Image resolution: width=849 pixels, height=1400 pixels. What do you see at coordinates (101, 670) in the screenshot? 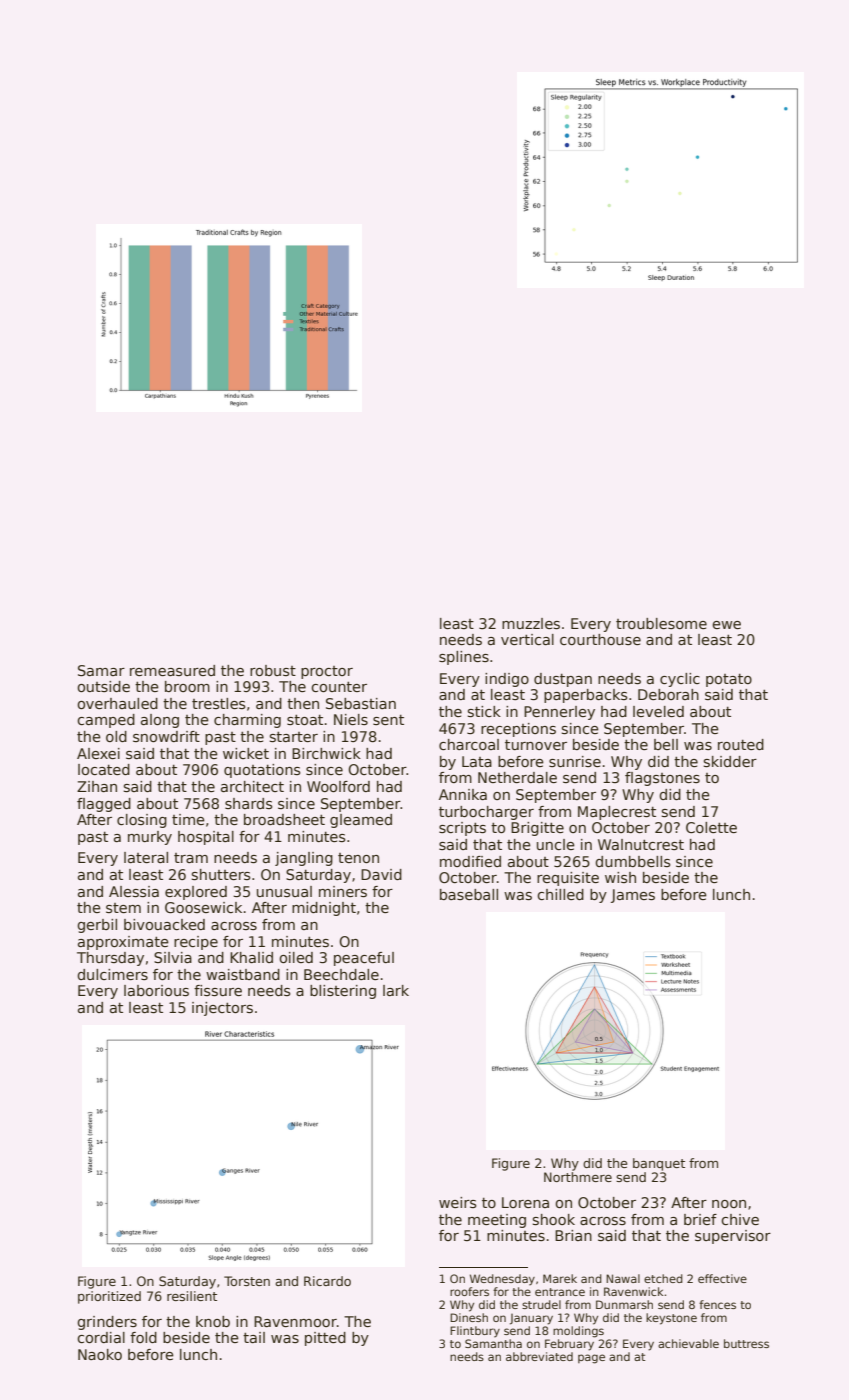
I see `Samar` at bounding box center [101, 670].
